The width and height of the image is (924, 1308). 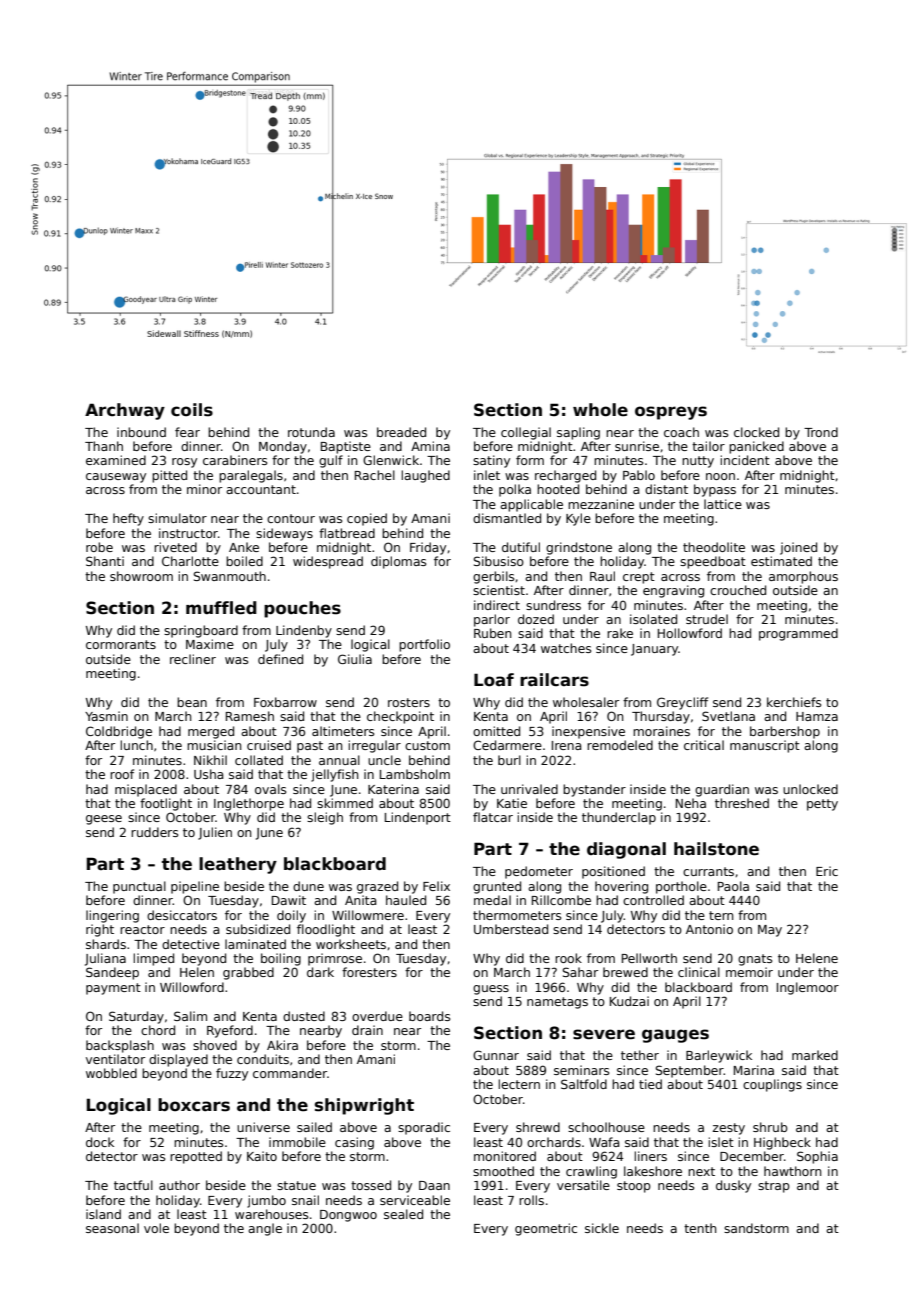 What do you see at coordinates (526, 433) in the image?
I see `collegial` at bounding box center [526, 433].
